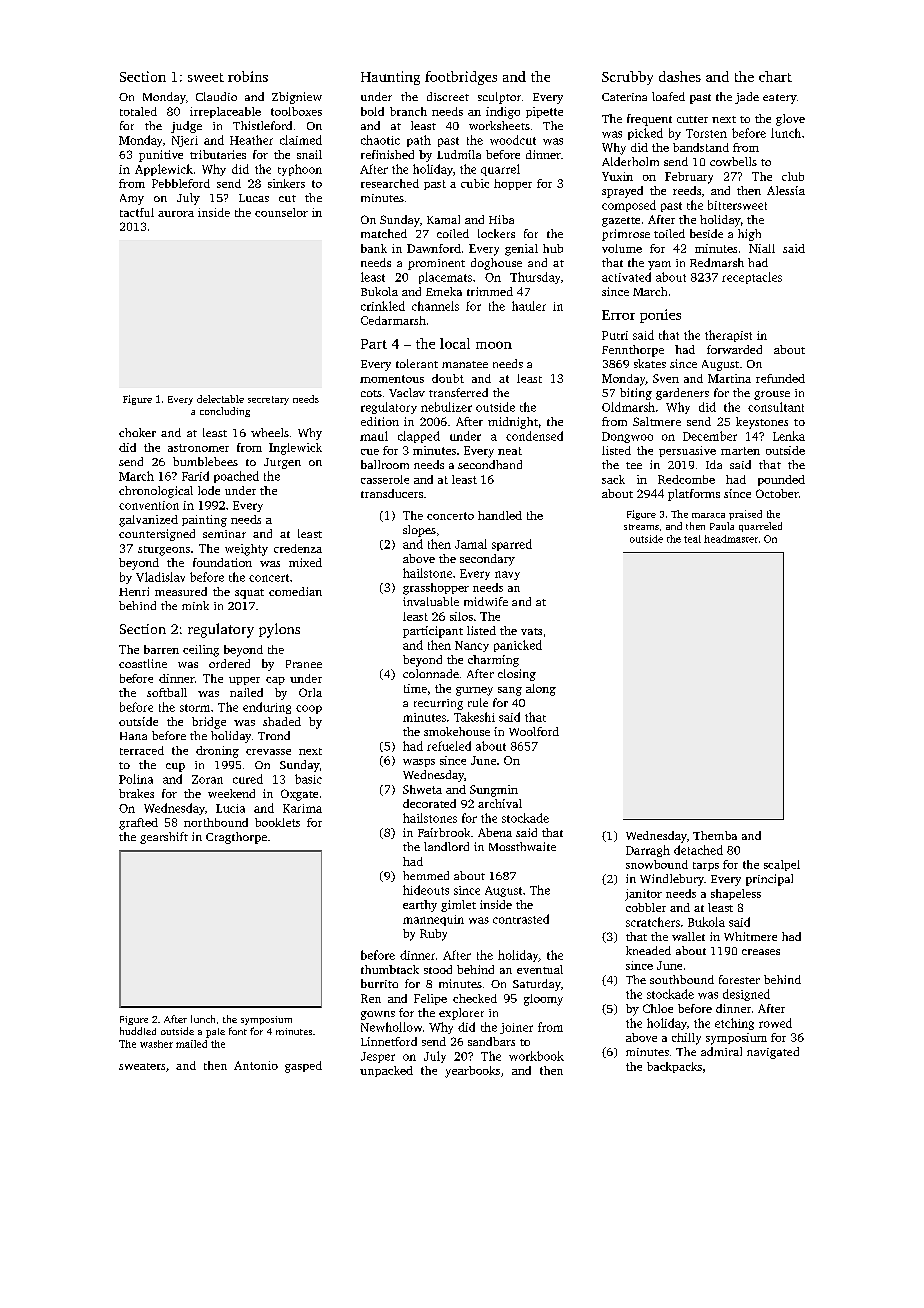 The width and height of the screenshot is (924, 1308). I want to click on scratchers, so click(653, 922).
